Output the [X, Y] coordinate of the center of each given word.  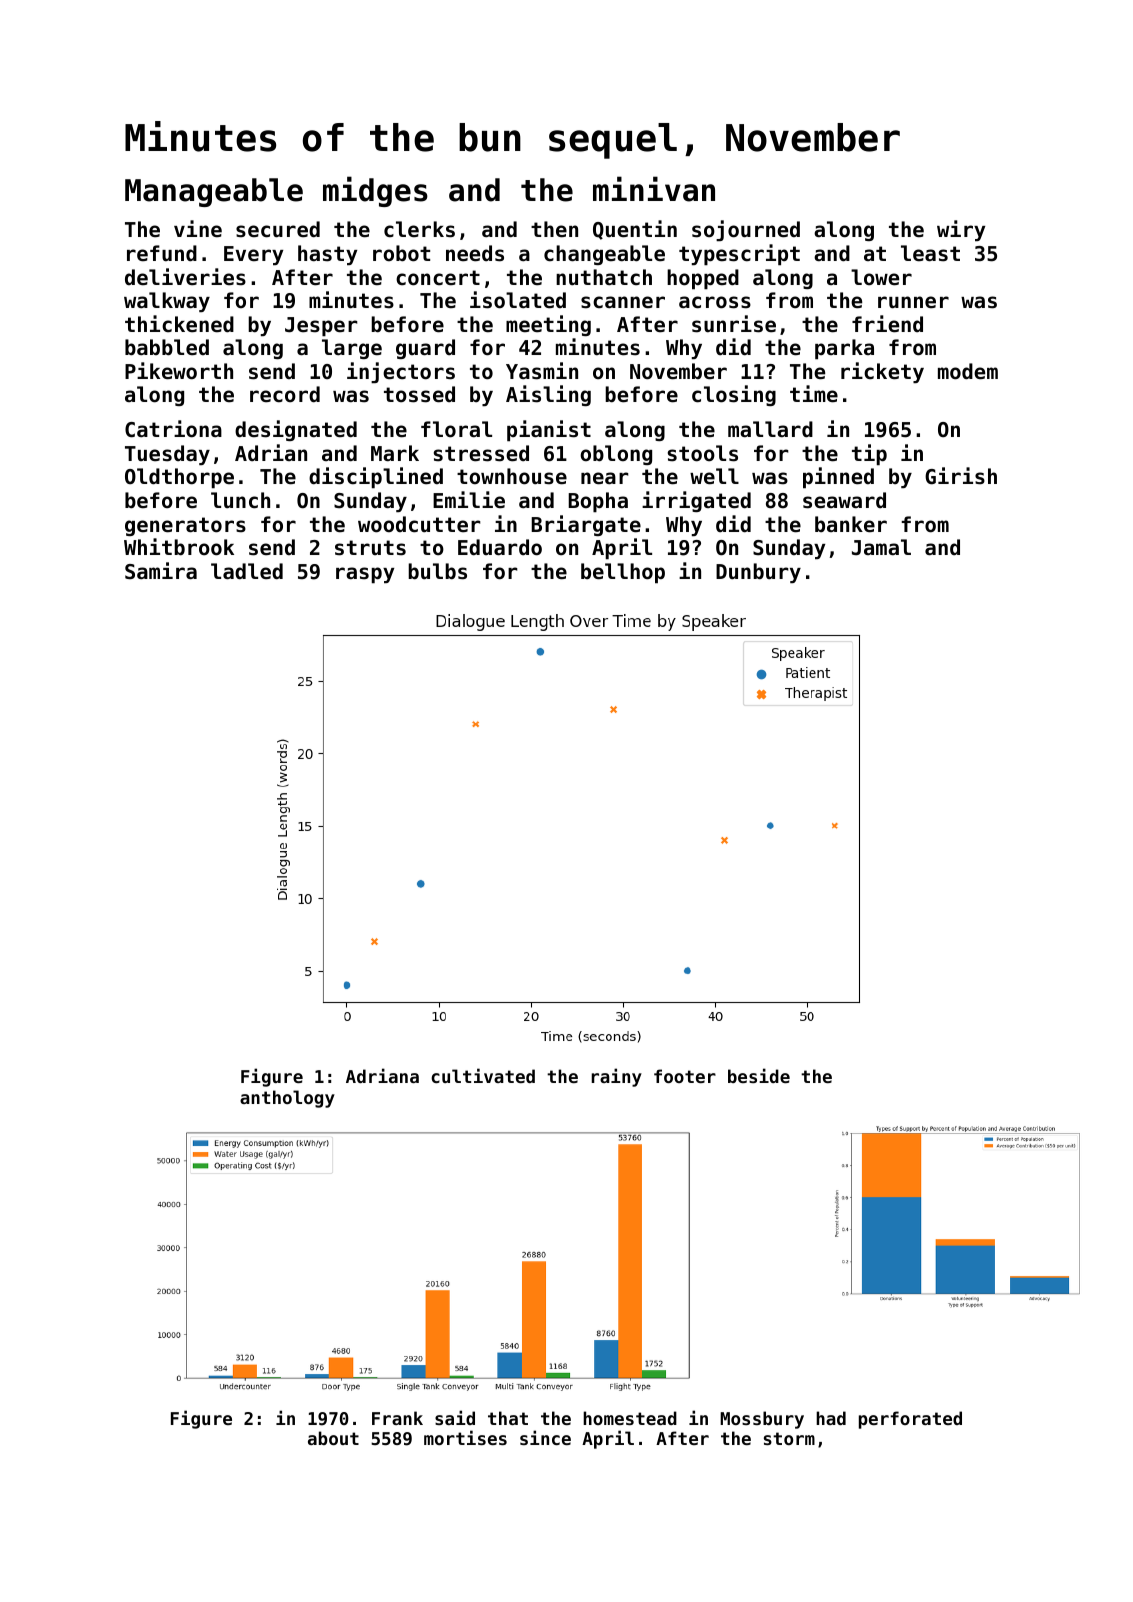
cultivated [483, 1075]
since [545, 1437]
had [831, 1418]
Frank [397, 1418]
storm [789, 1438]
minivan [654, 189]
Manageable [214, 192]
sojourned [746, 230]
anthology [287, 1099]
